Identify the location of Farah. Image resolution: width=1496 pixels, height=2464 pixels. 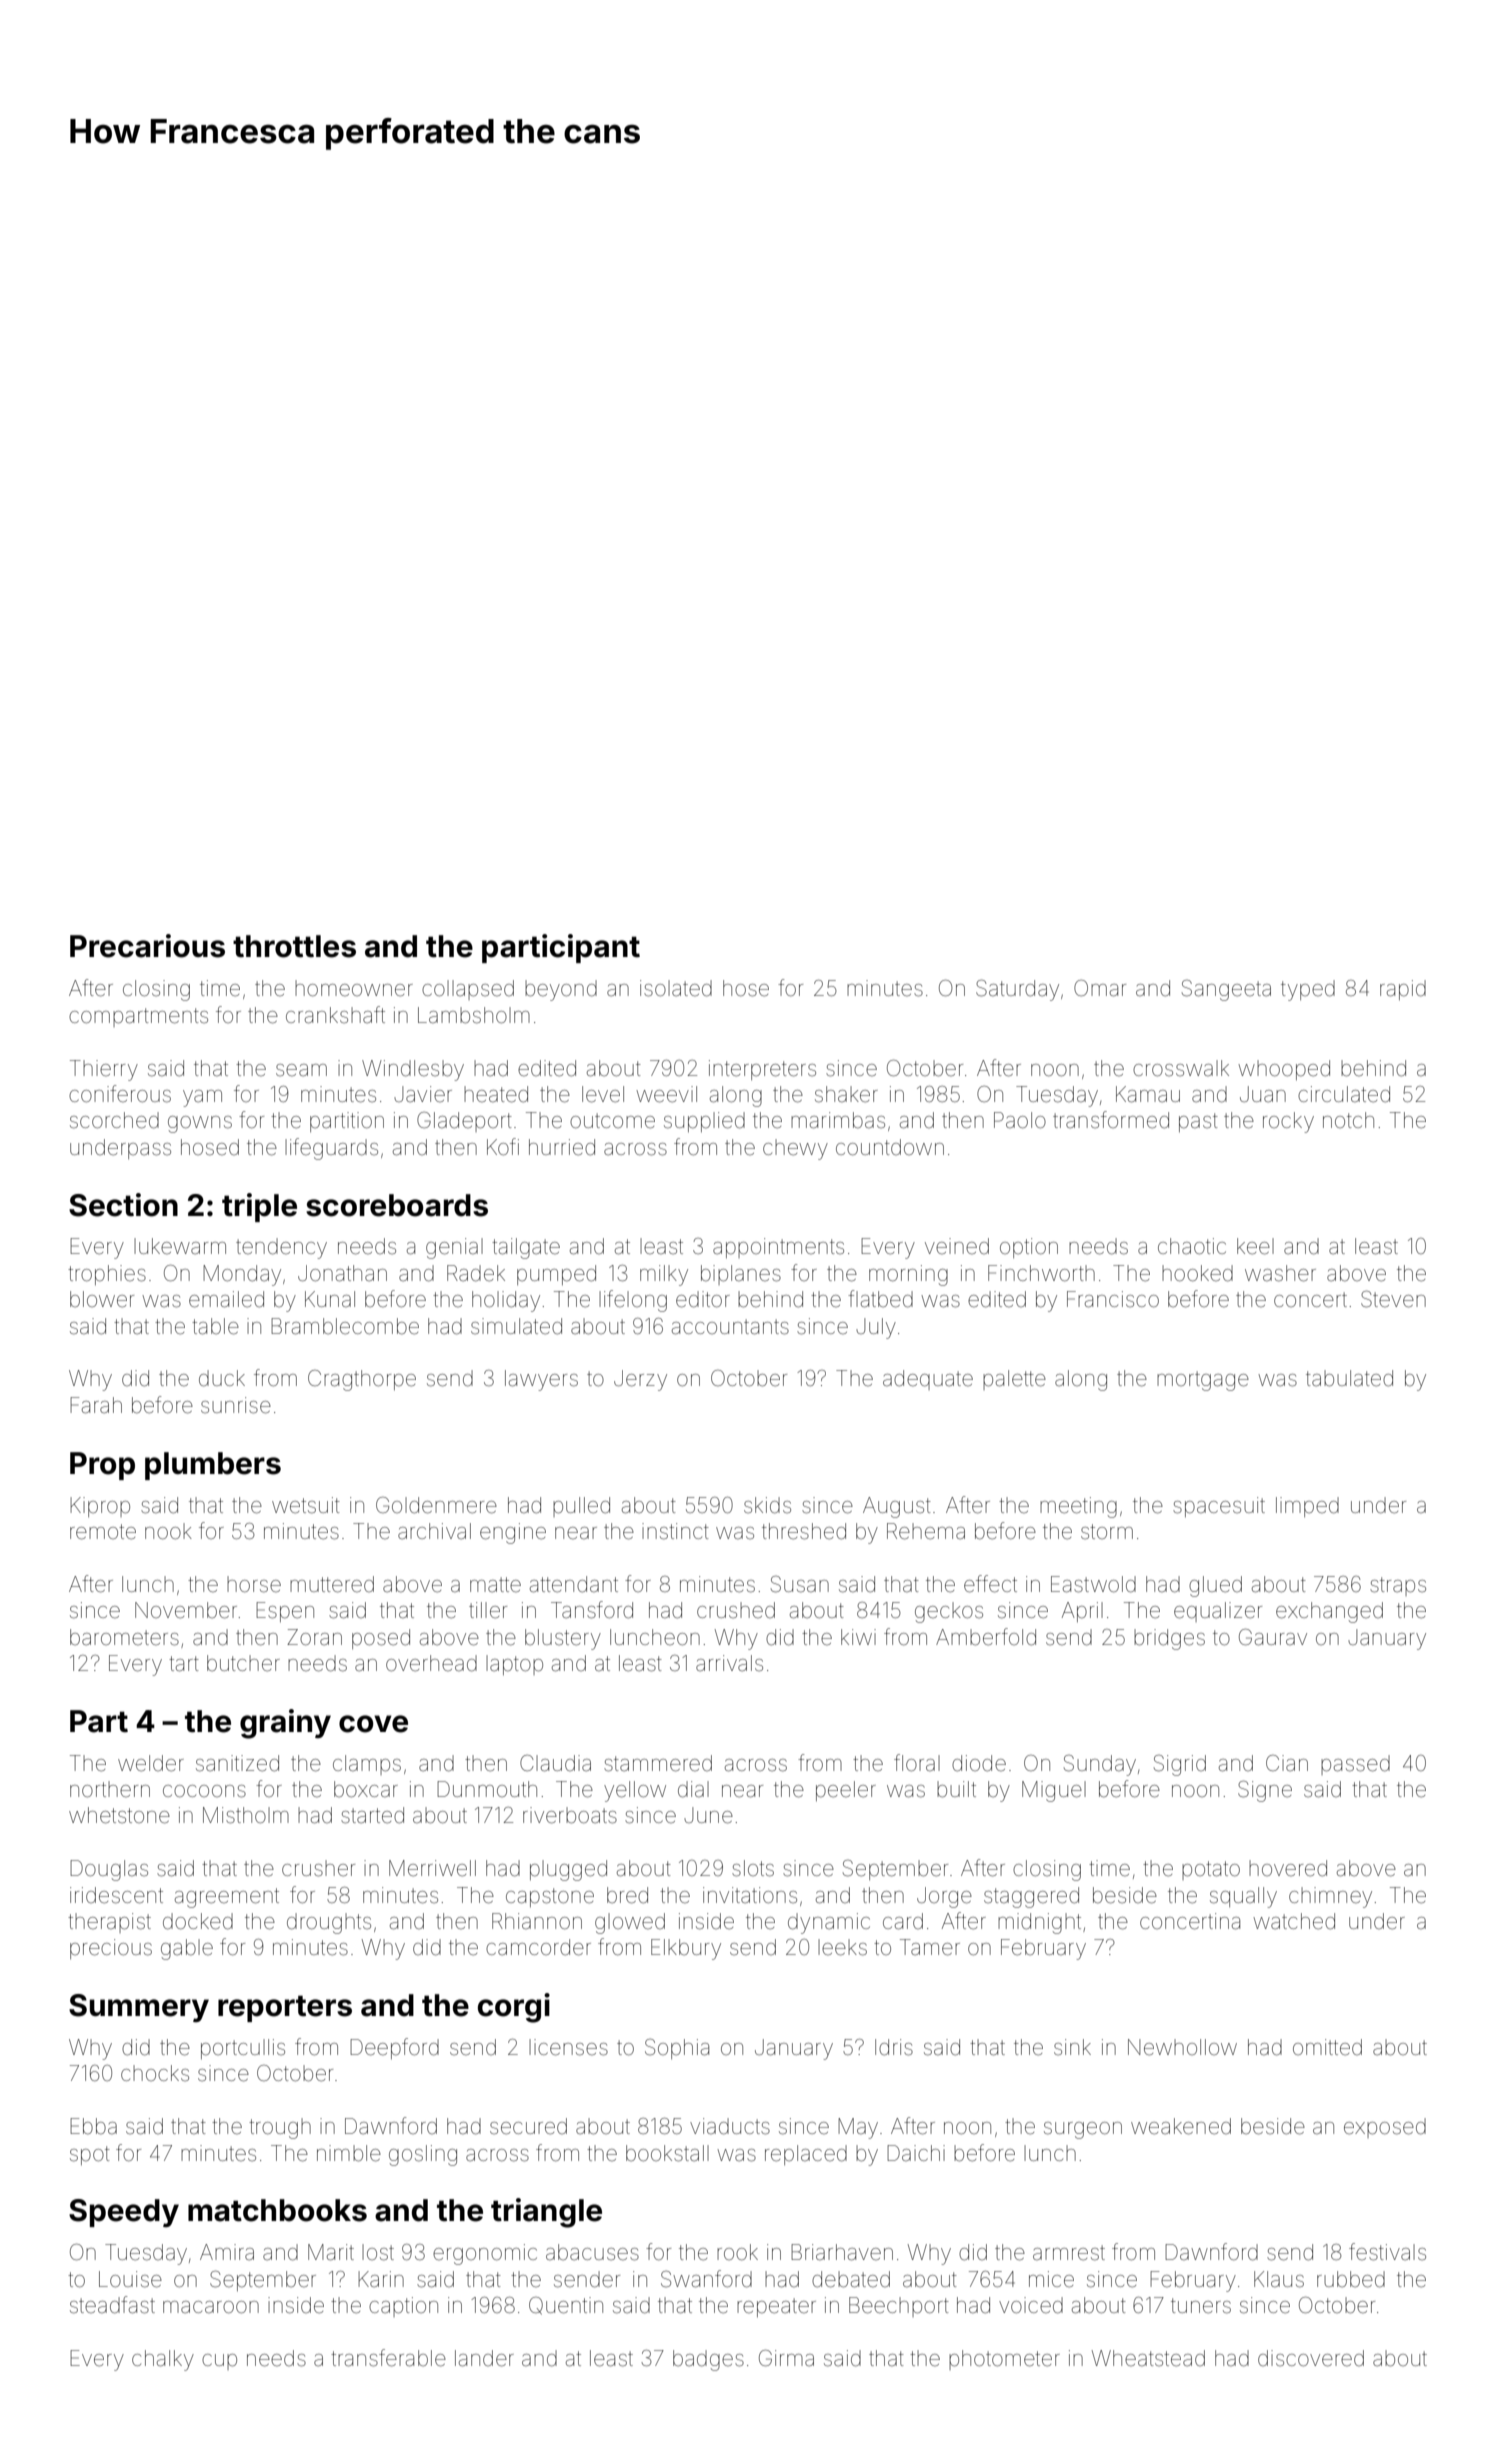
(96, 1405).
